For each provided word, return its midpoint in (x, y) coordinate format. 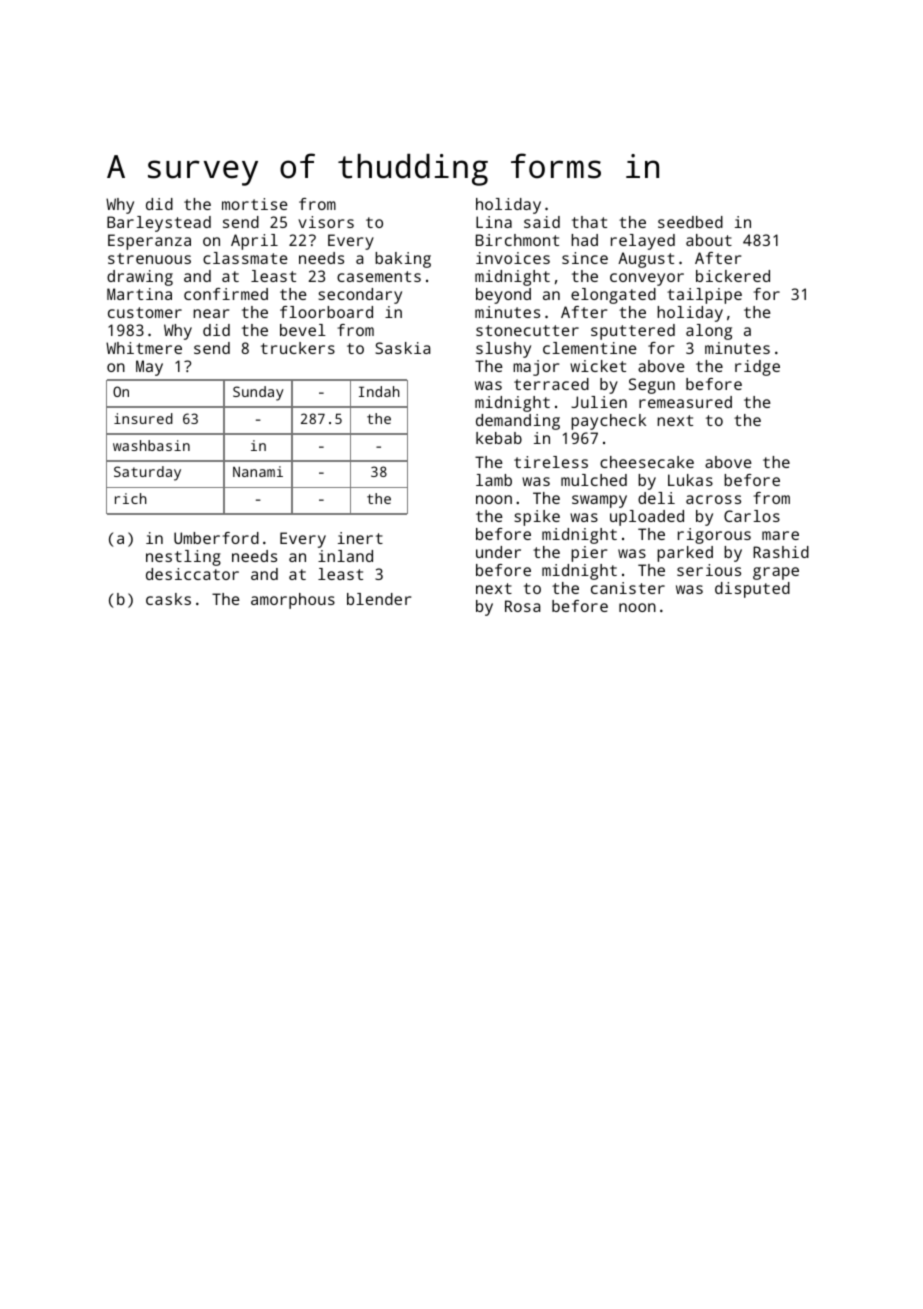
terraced (551, 384)
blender (379, 599)
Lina (494, 222)
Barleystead (159, 224)
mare (780, 535)
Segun (652, 386)
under (498, 552)
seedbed (690, 222)
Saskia (402, 348)
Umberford (216, 538)
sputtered (633, 332)
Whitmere (144, 348)
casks (168, 599)
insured (143, 418)
